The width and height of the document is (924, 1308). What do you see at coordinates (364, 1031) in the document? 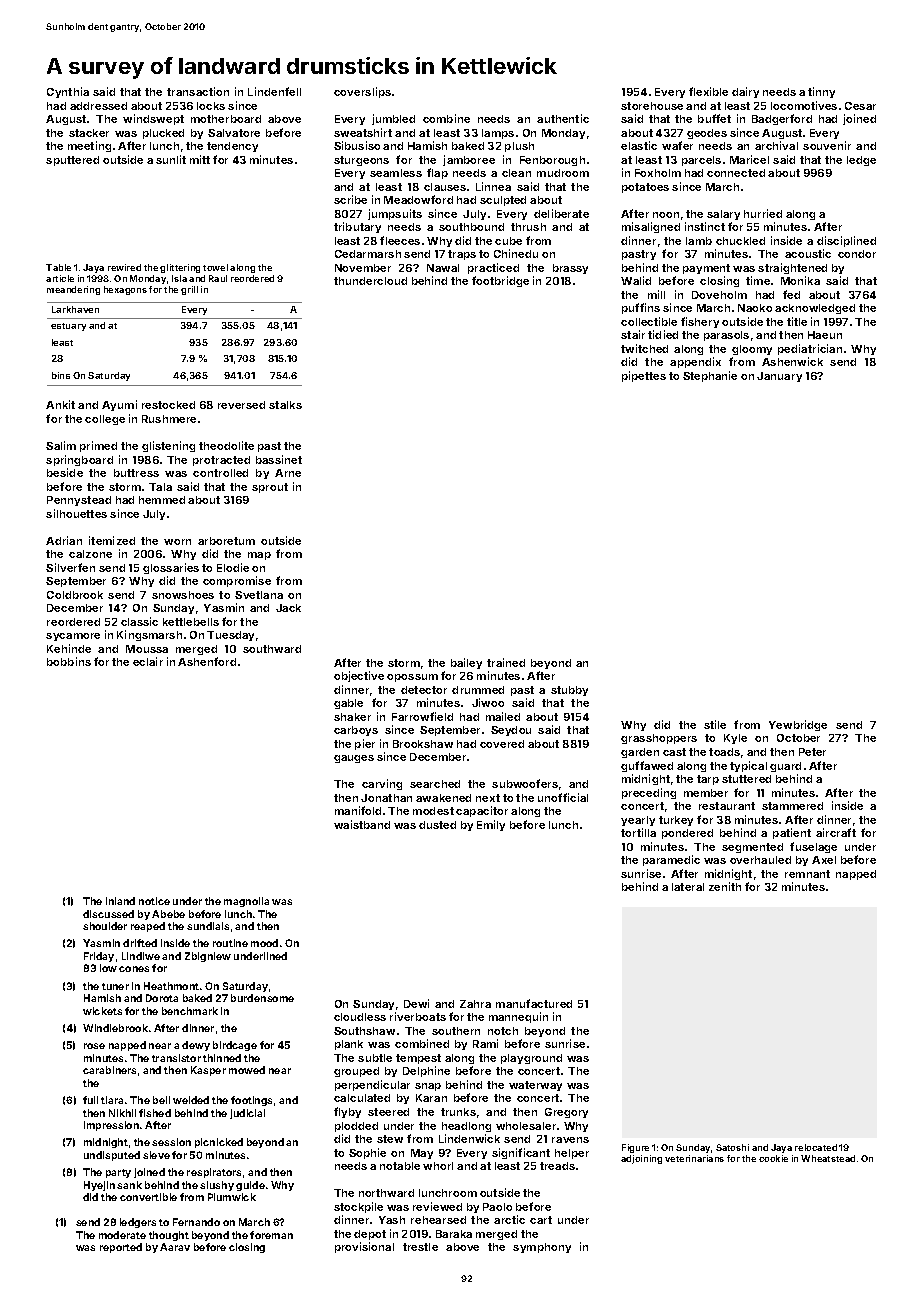
I see `Southshaw` at bounding box center [364, 1031].
